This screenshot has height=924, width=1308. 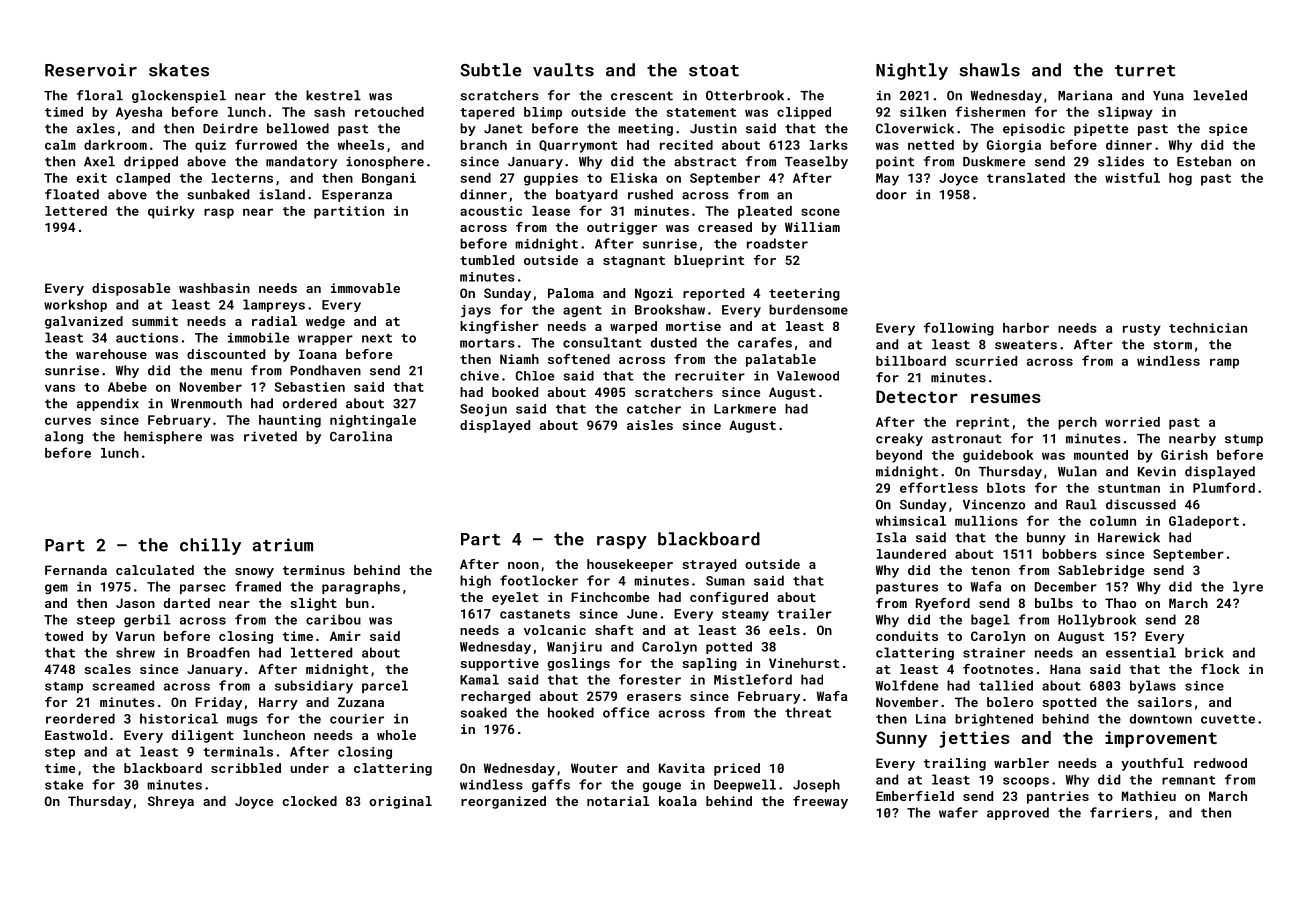 I want to click on Larkmere, so click(x=745, y=409).
